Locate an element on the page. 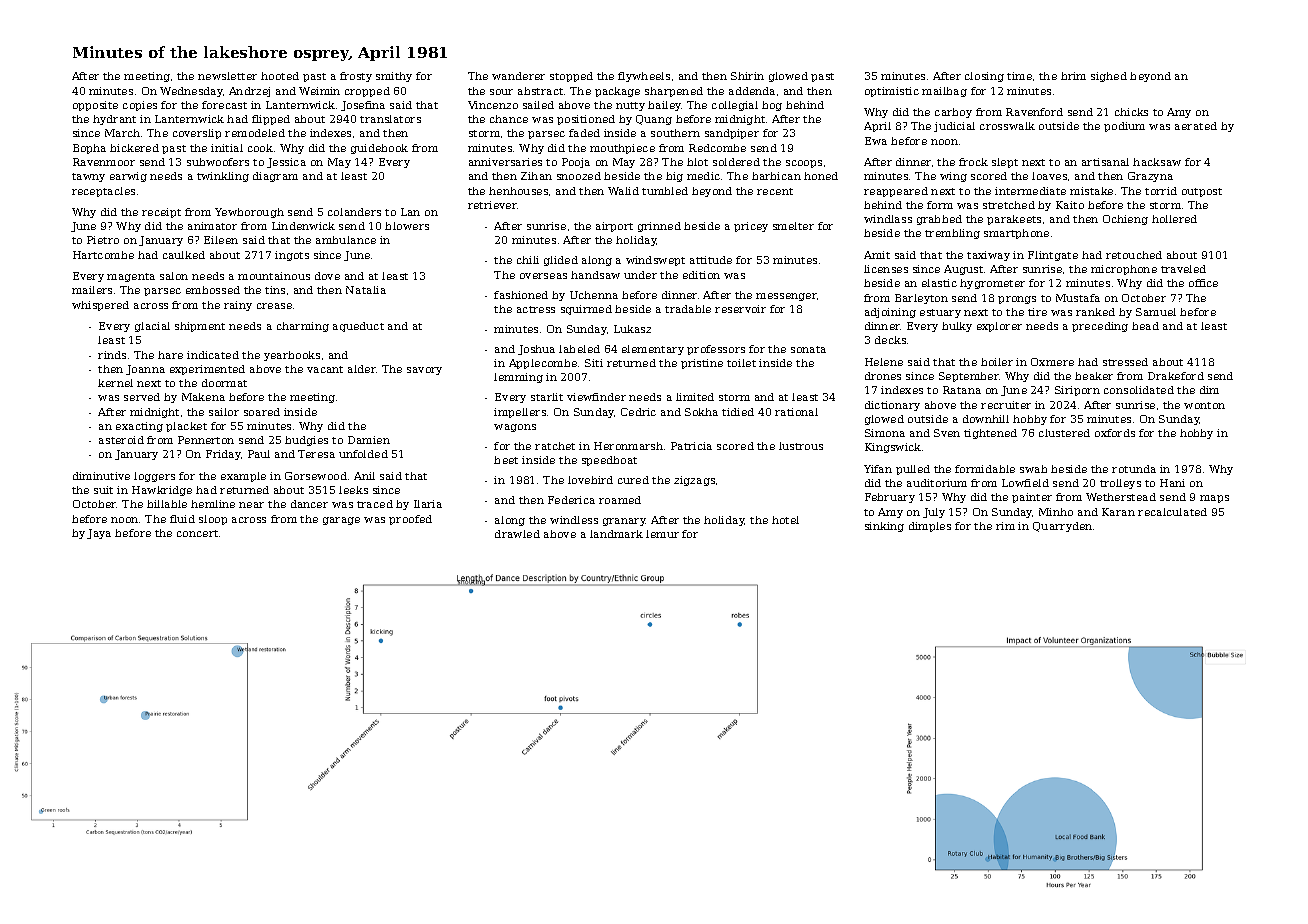 The height and width of the image is (924, 1308). chicks is located at coordinates (1131, 112).
